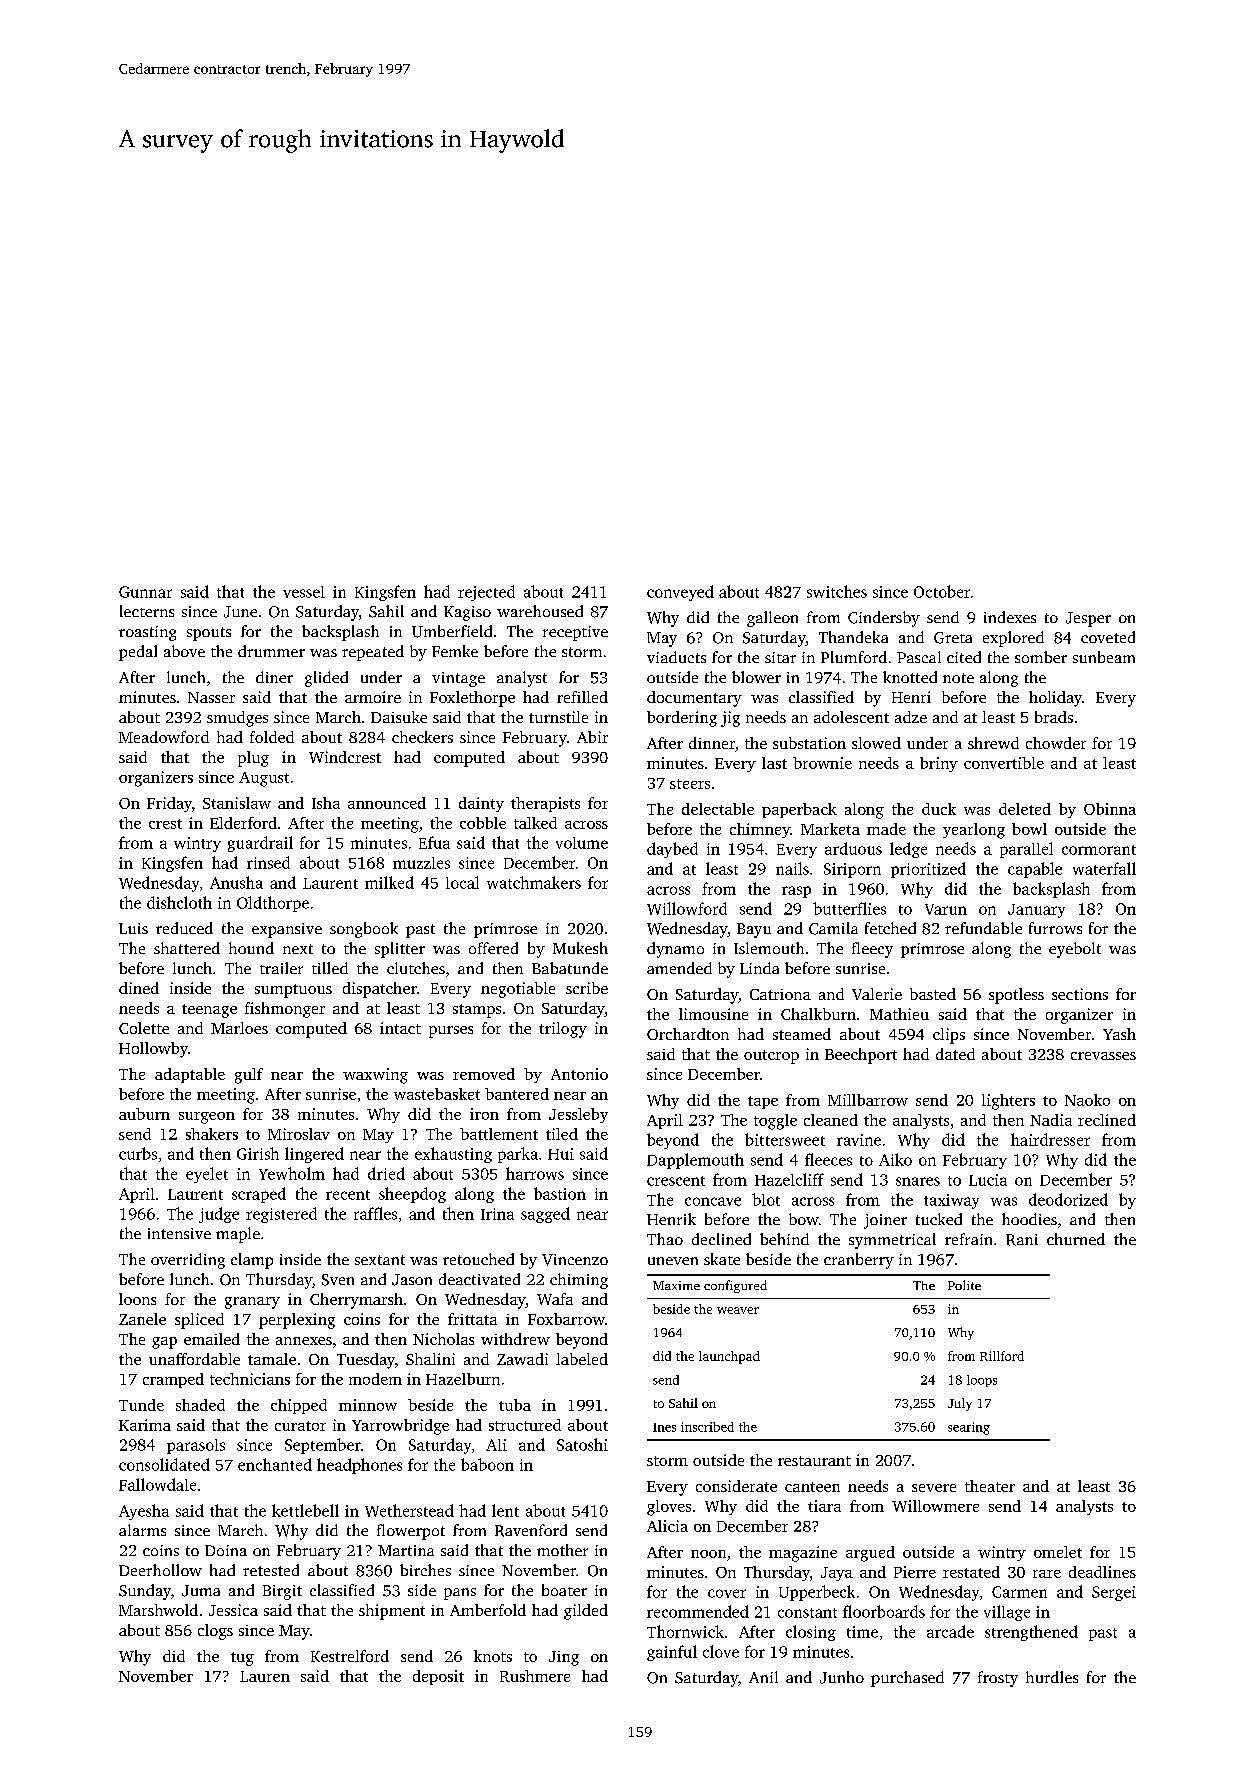 The width and height of the screenshot is (1255, 1775). What do you see at coordinates (1002, 1356) in the screenshot?
I see `Rillford` at bounding box center [1002, 1356].
